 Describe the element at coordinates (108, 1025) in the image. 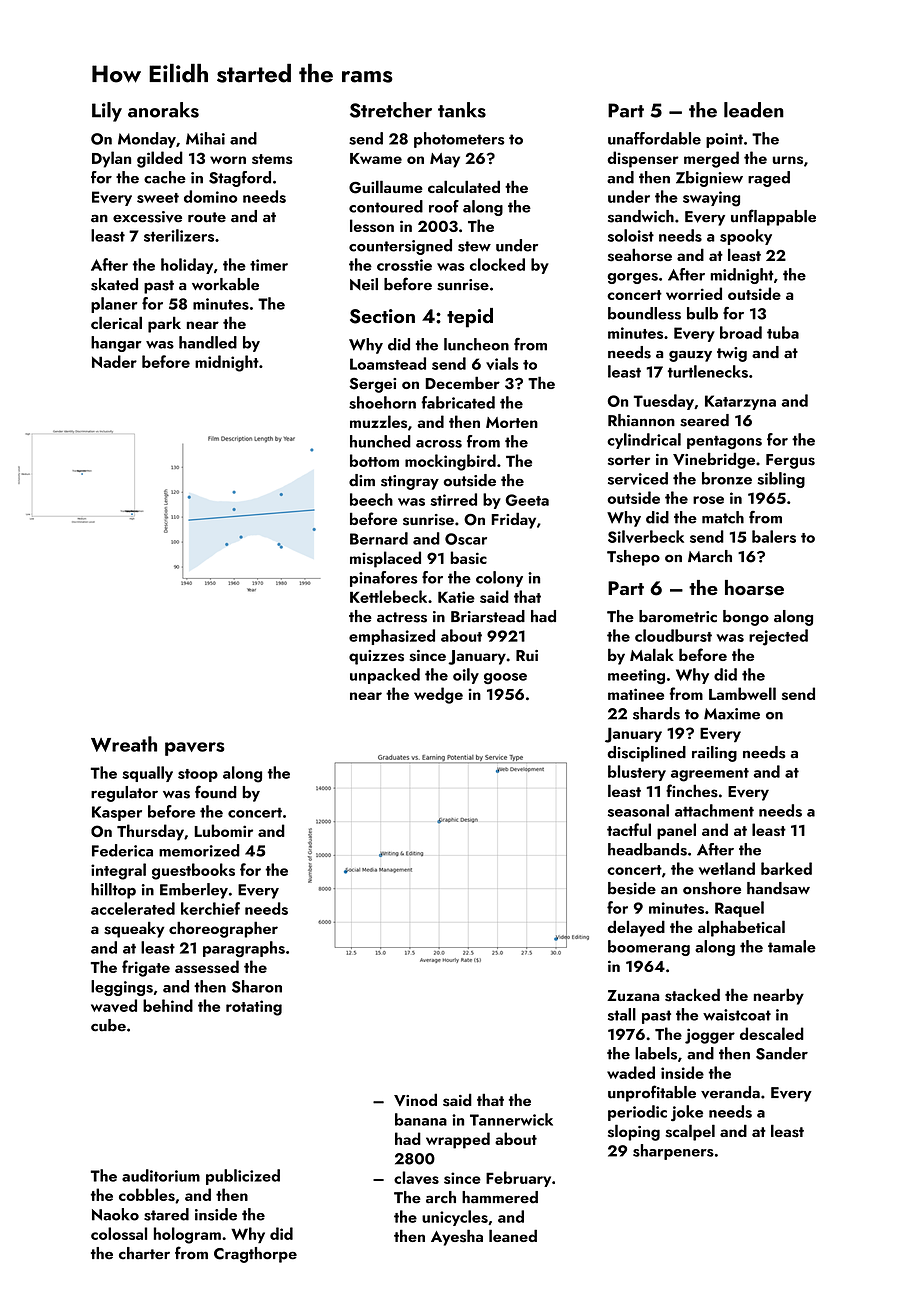

I see `cube` at that location.
